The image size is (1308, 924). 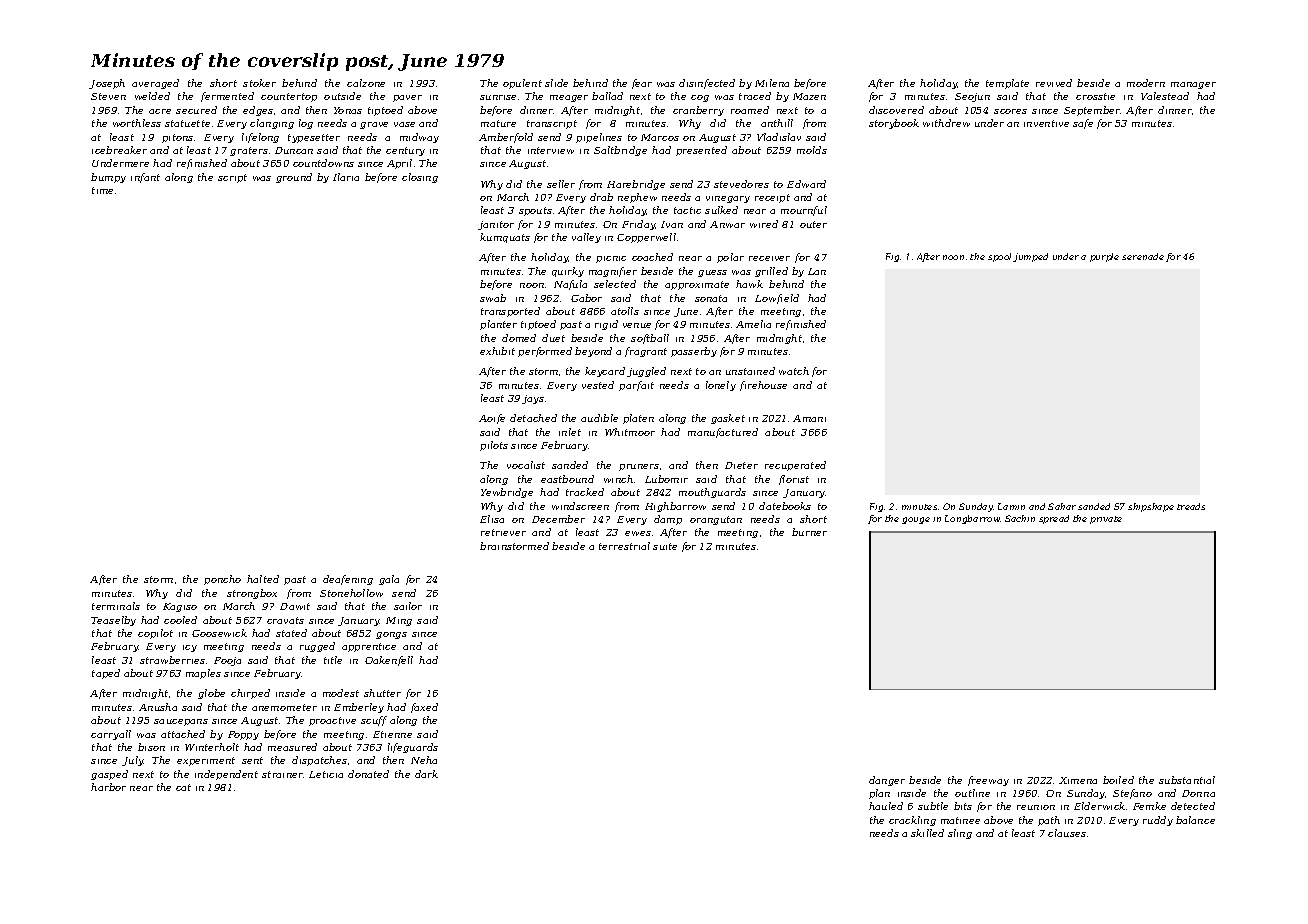 I want to click on burner, so click(x=809, y=532).
